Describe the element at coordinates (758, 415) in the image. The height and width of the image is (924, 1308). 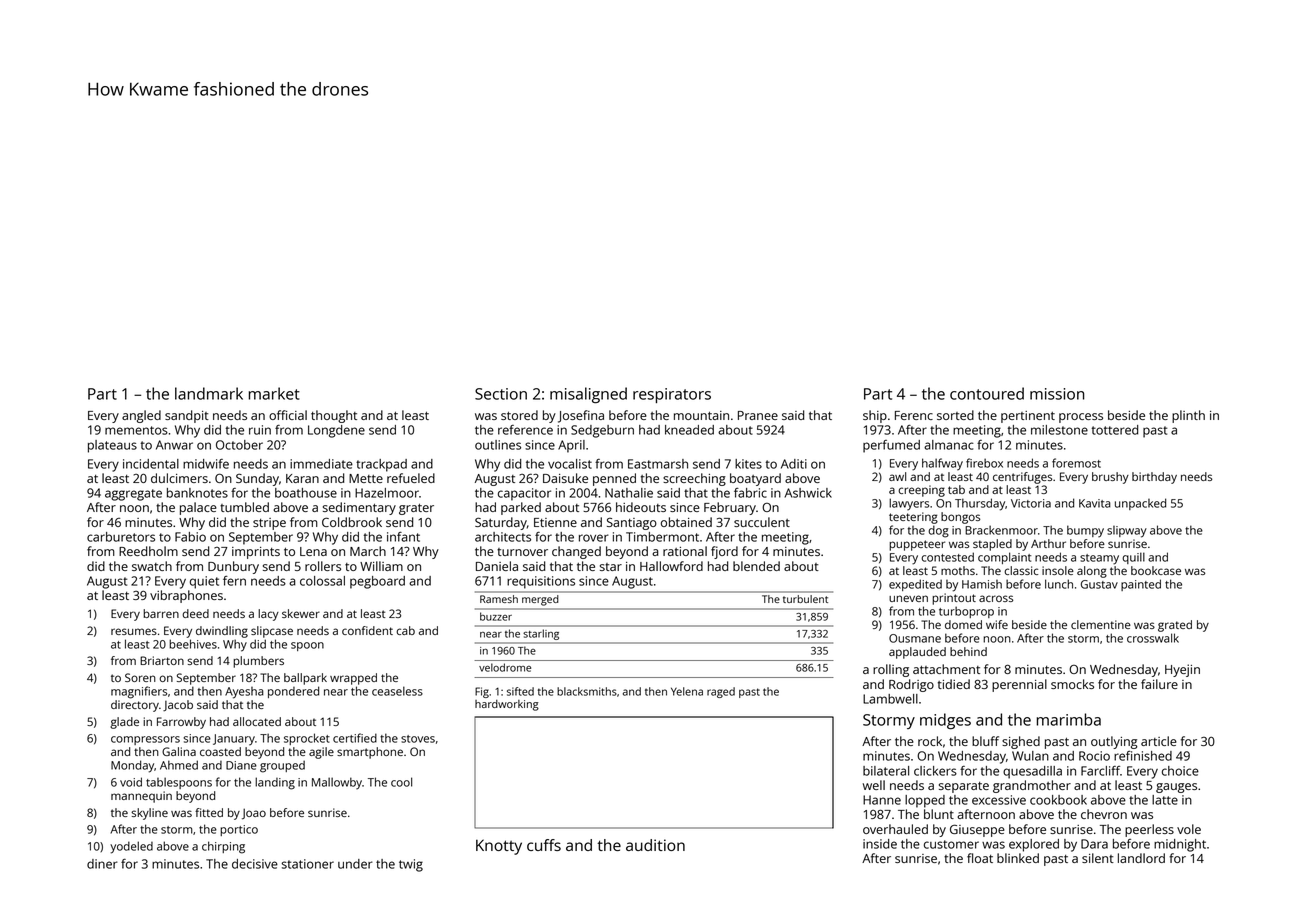
I see `Pranee` at that location.
